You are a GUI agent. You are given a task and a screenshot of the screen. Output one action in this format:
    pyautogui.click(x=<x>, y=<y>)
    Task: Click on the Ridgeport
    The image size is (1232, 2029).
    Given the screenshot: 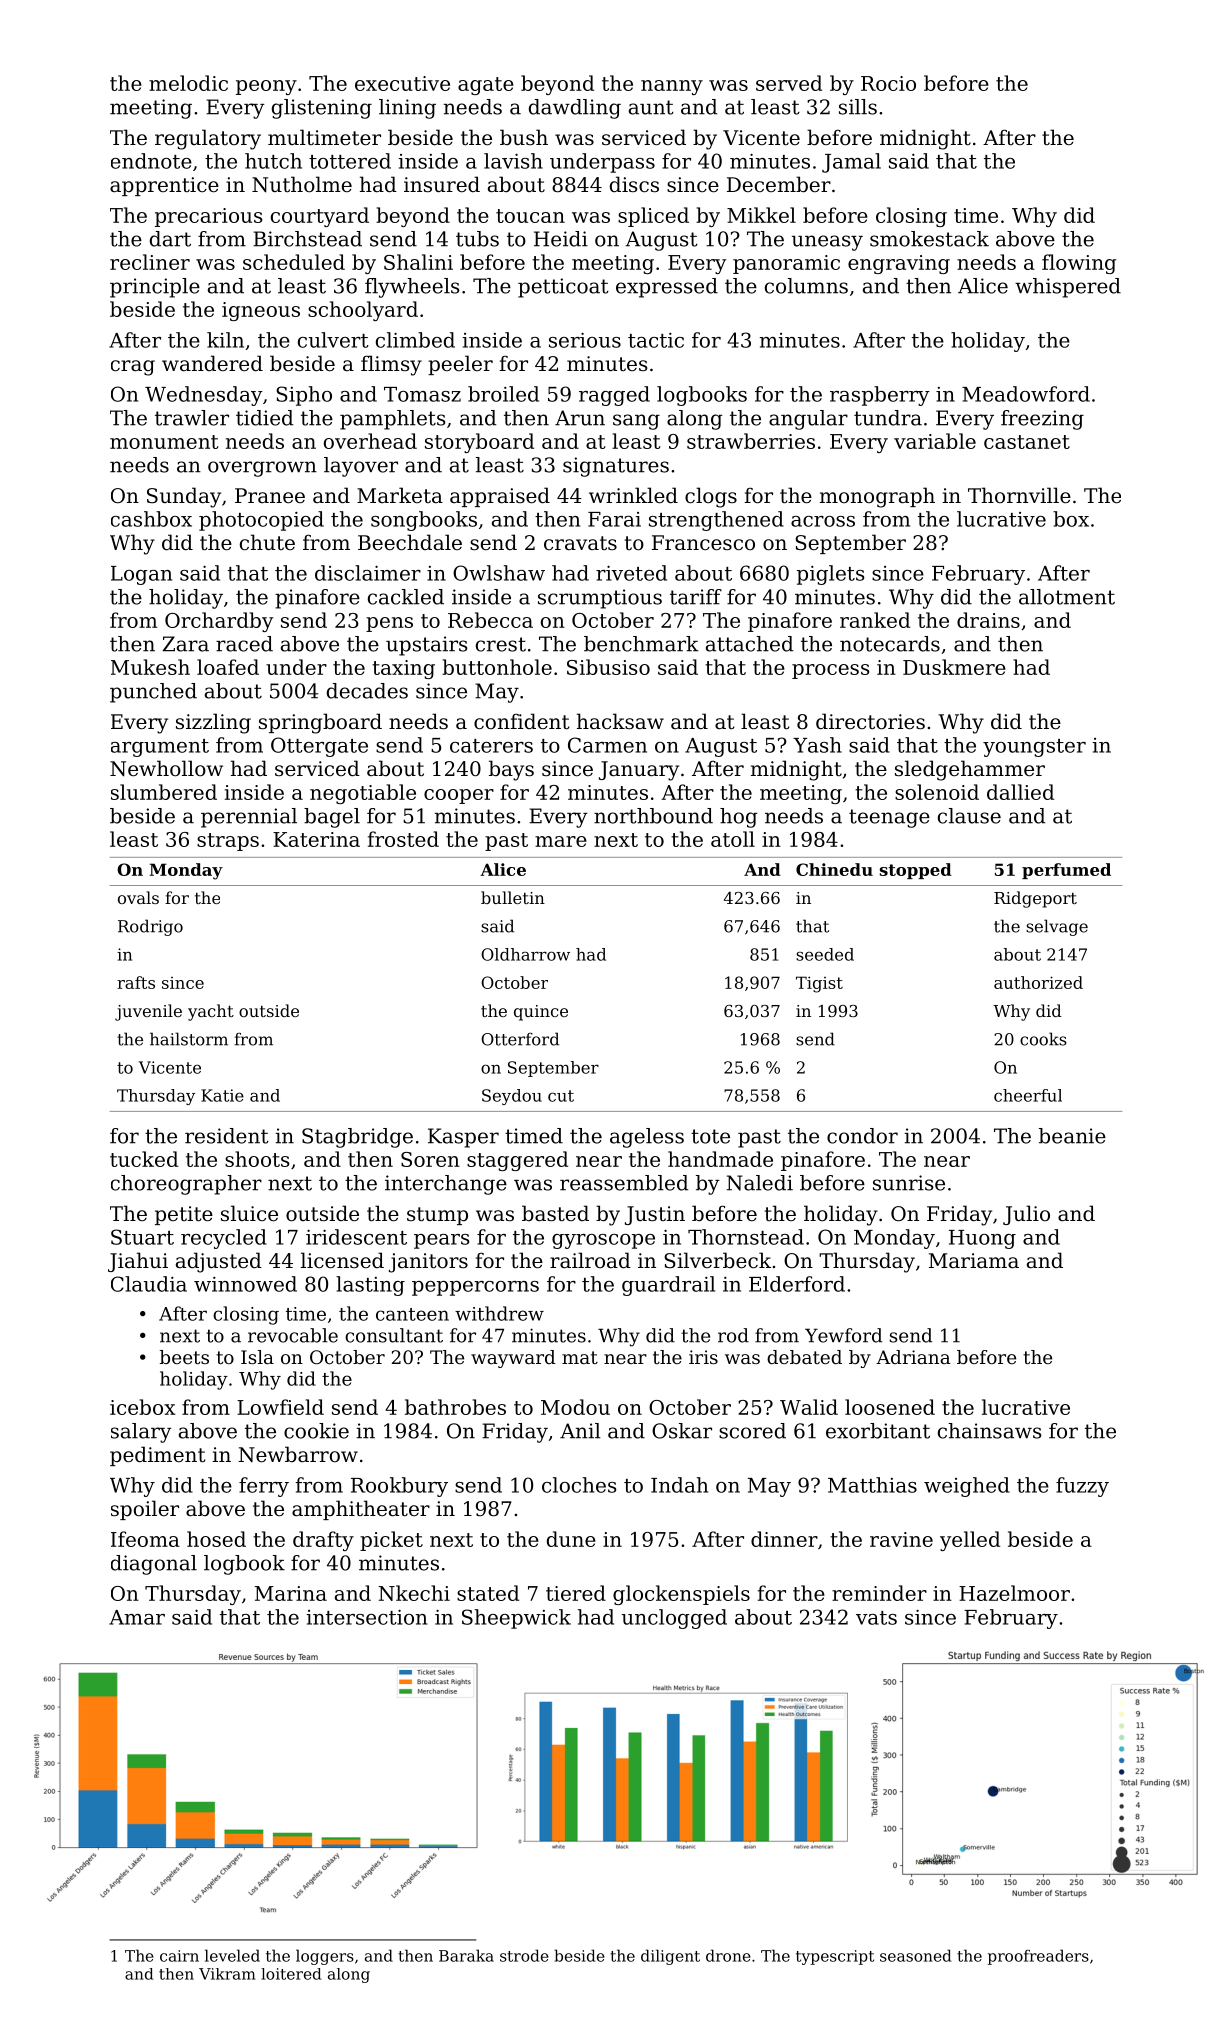 What is the action you would take?
    pyautogui.click(x=1035, y=899)
